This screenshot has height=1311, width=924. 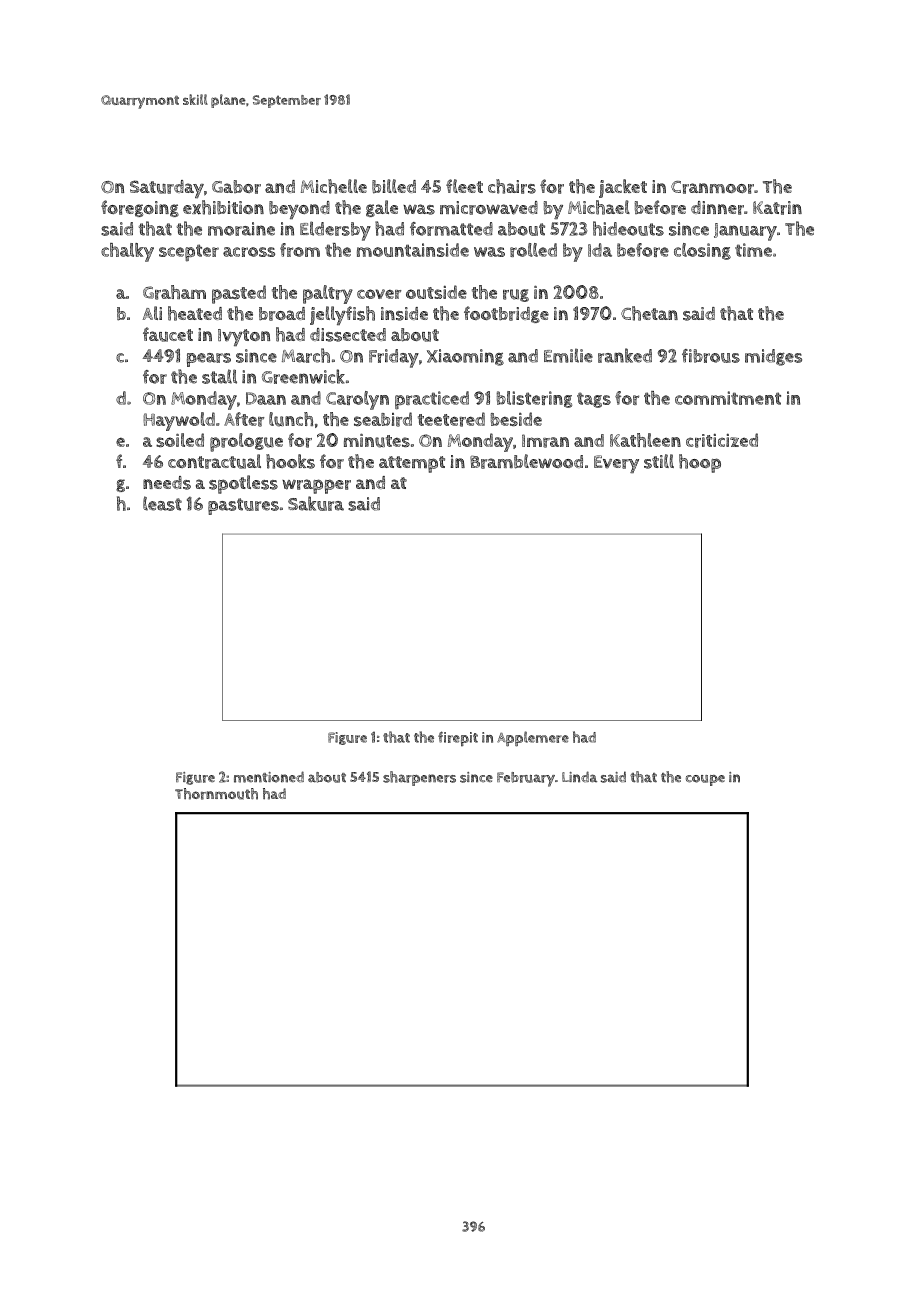 I want to click on coupe, so click(x=705, y=780).
